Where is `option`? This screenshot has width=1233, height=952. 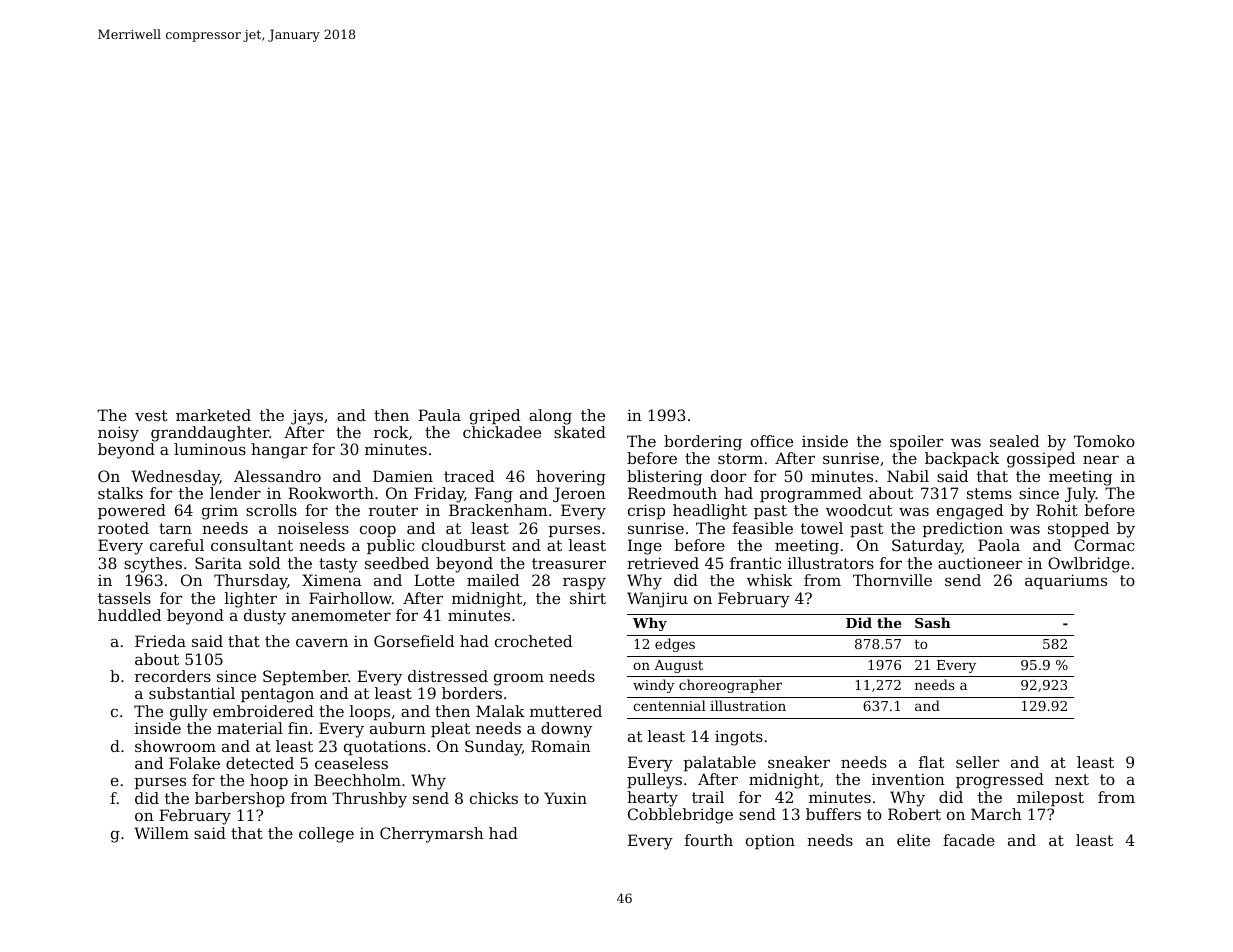 option is located at coordinates (770, 841).
